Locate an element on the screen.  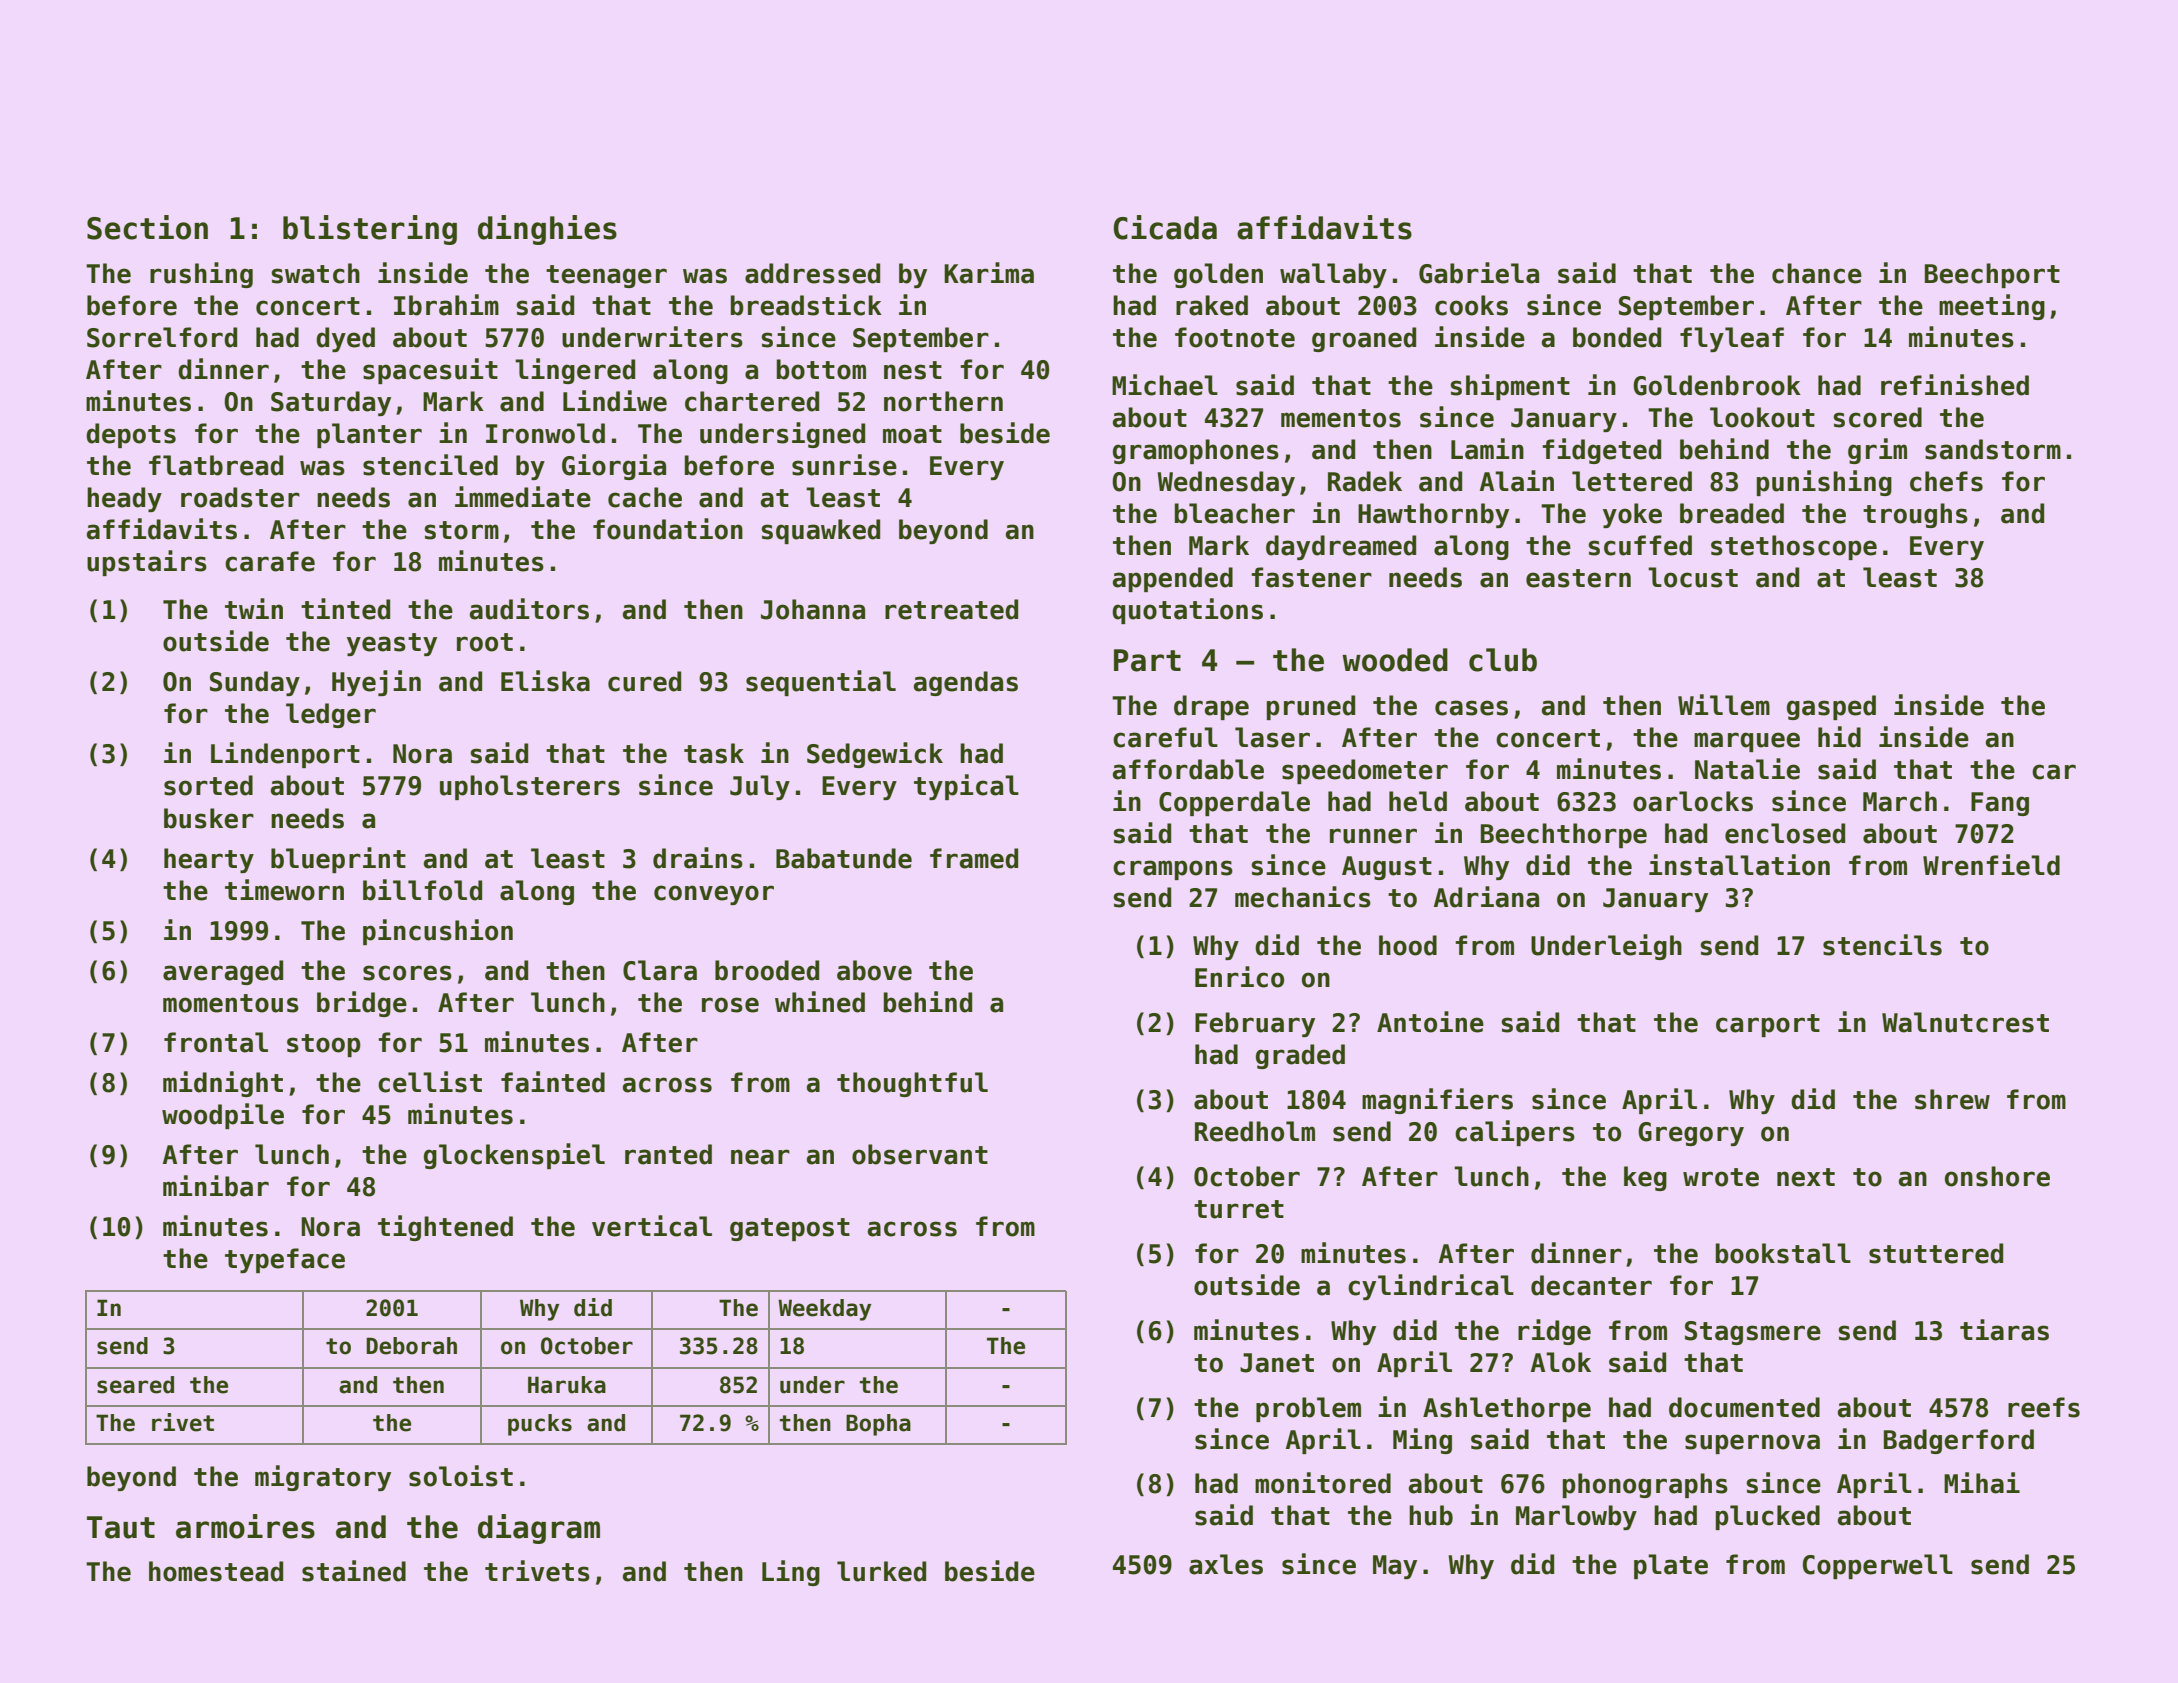
spacesuit is located at coordinates (430, 371).
